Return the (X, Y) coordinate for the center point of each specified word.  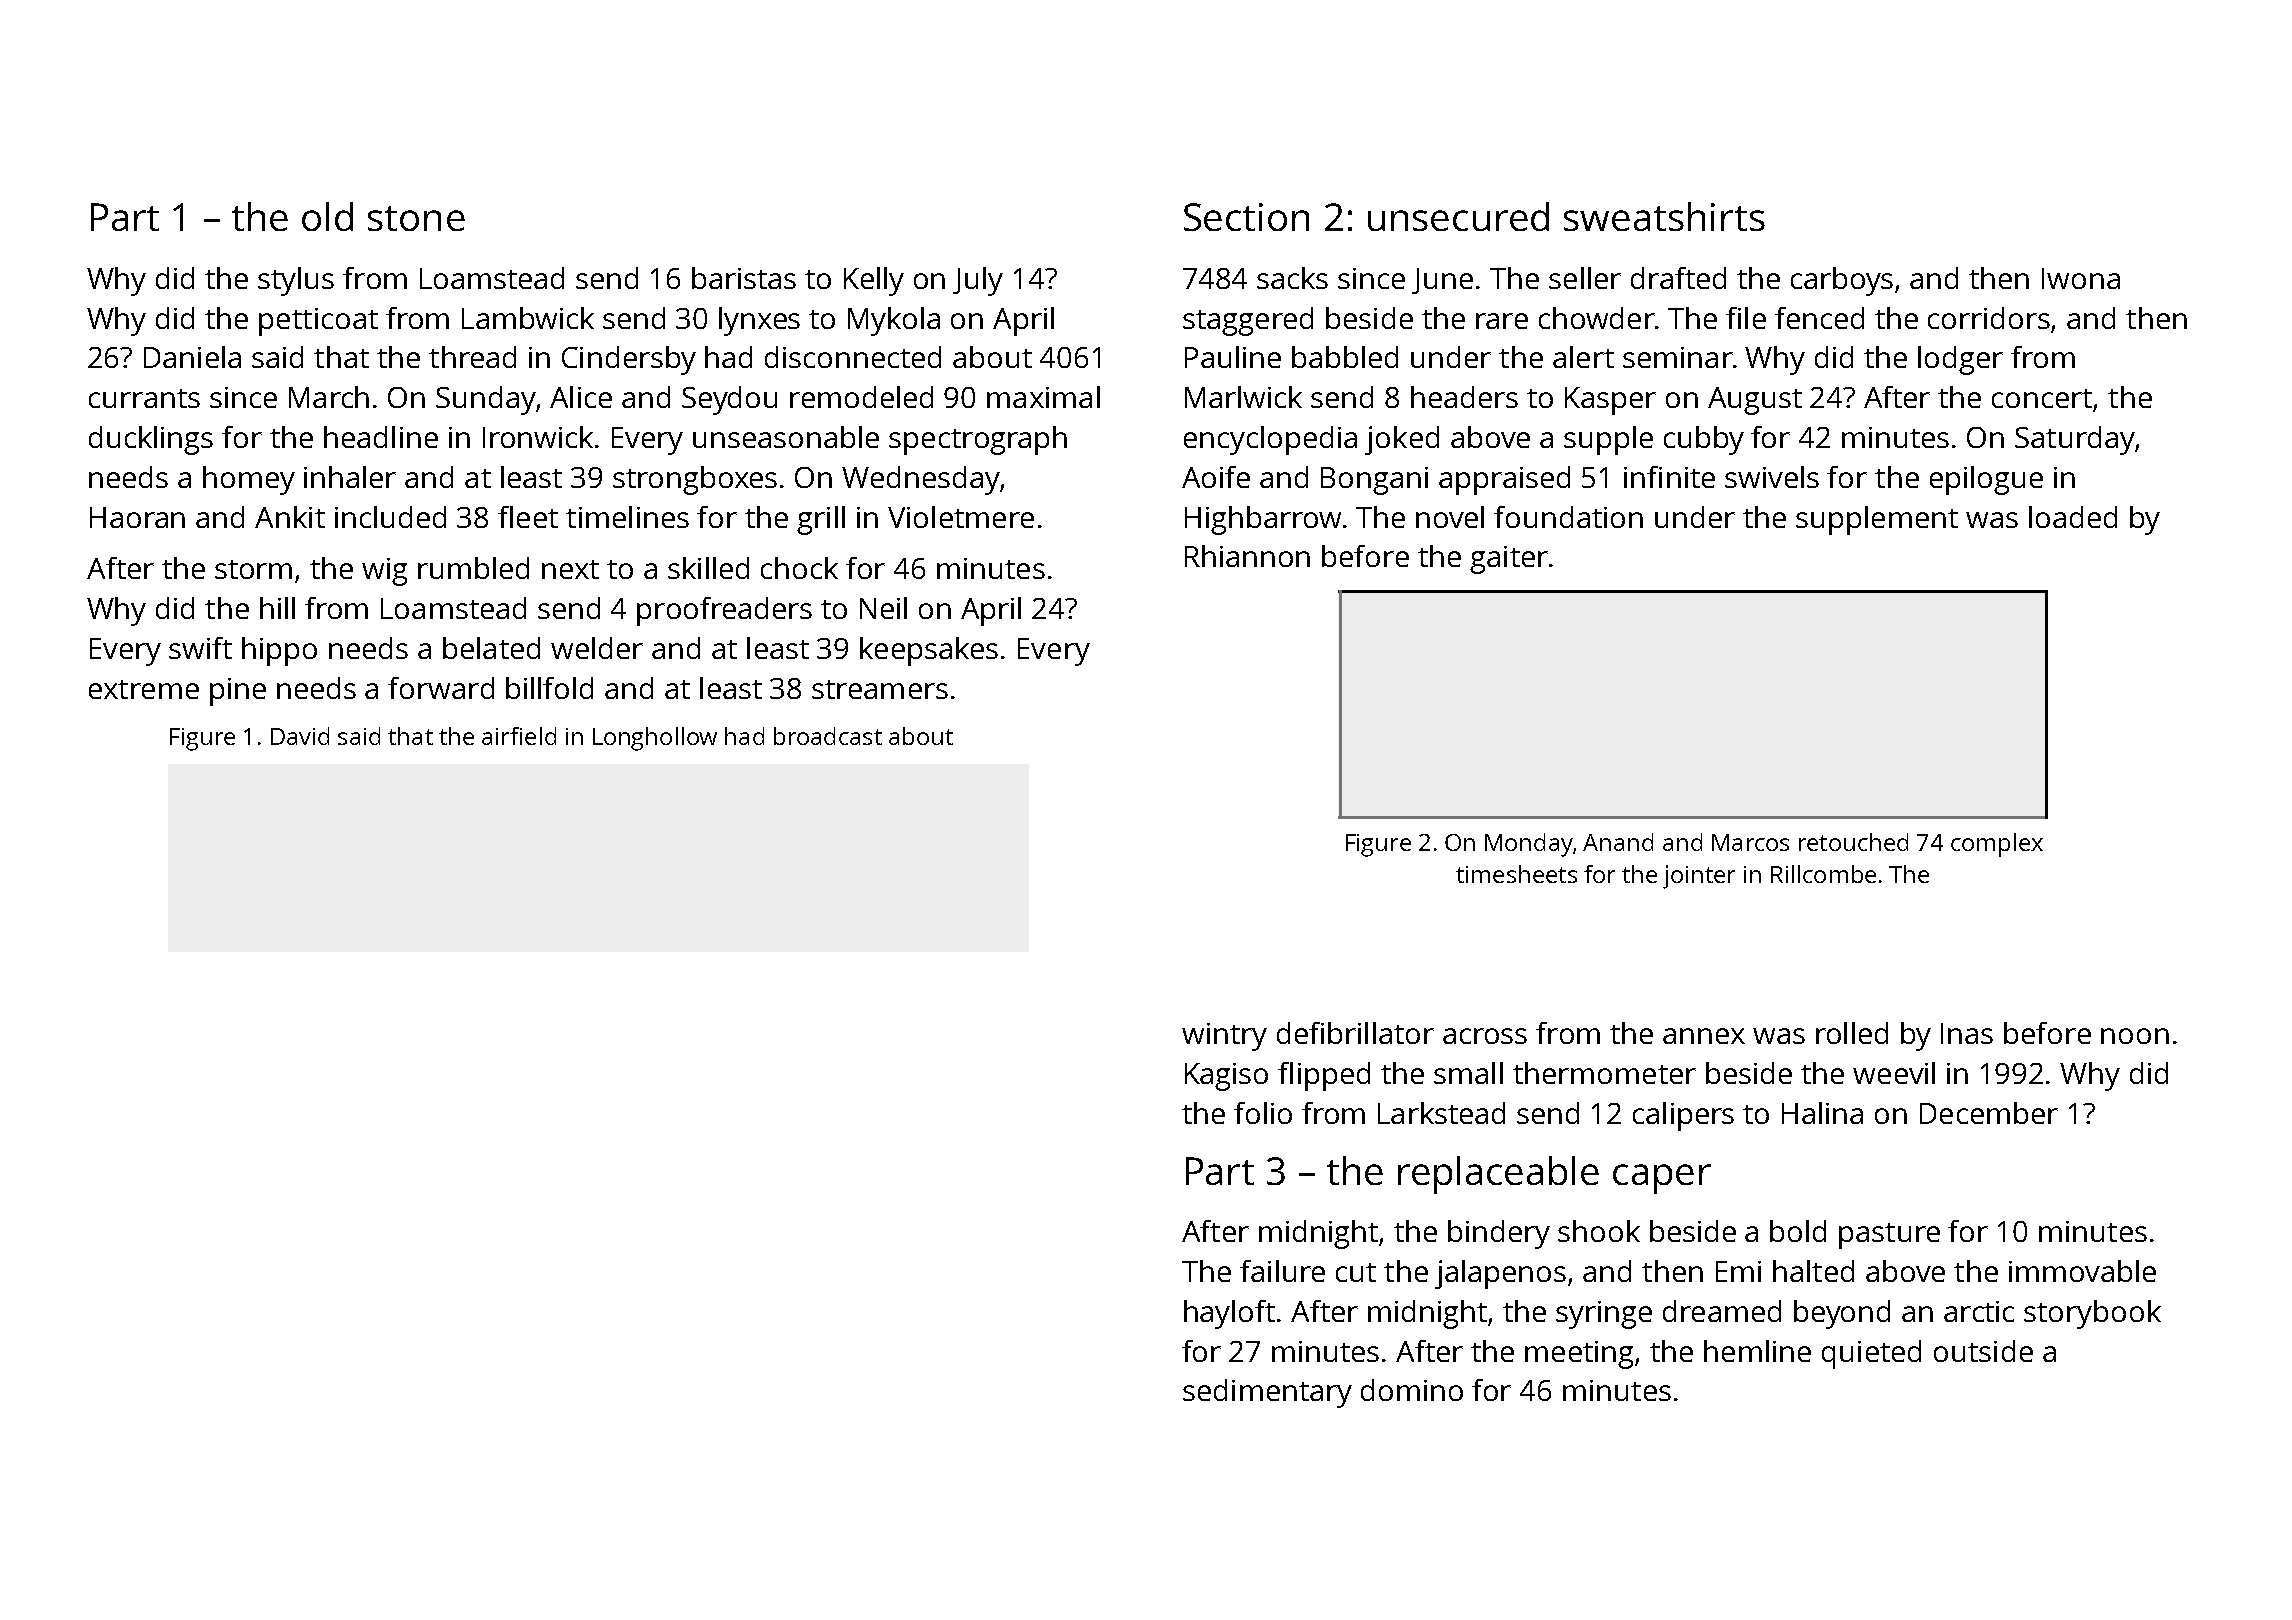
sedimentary (1267, 1393)
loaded (2073, 517)
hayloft (1229, 1314)
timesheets (1516, 874)
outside (1983, 1351)
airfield (519, 736)
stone (416, 218)
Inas (1967, 1033)
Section (1246, 217)
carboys (1842, 281)
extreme (144, 689)
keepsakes (929, 651)
